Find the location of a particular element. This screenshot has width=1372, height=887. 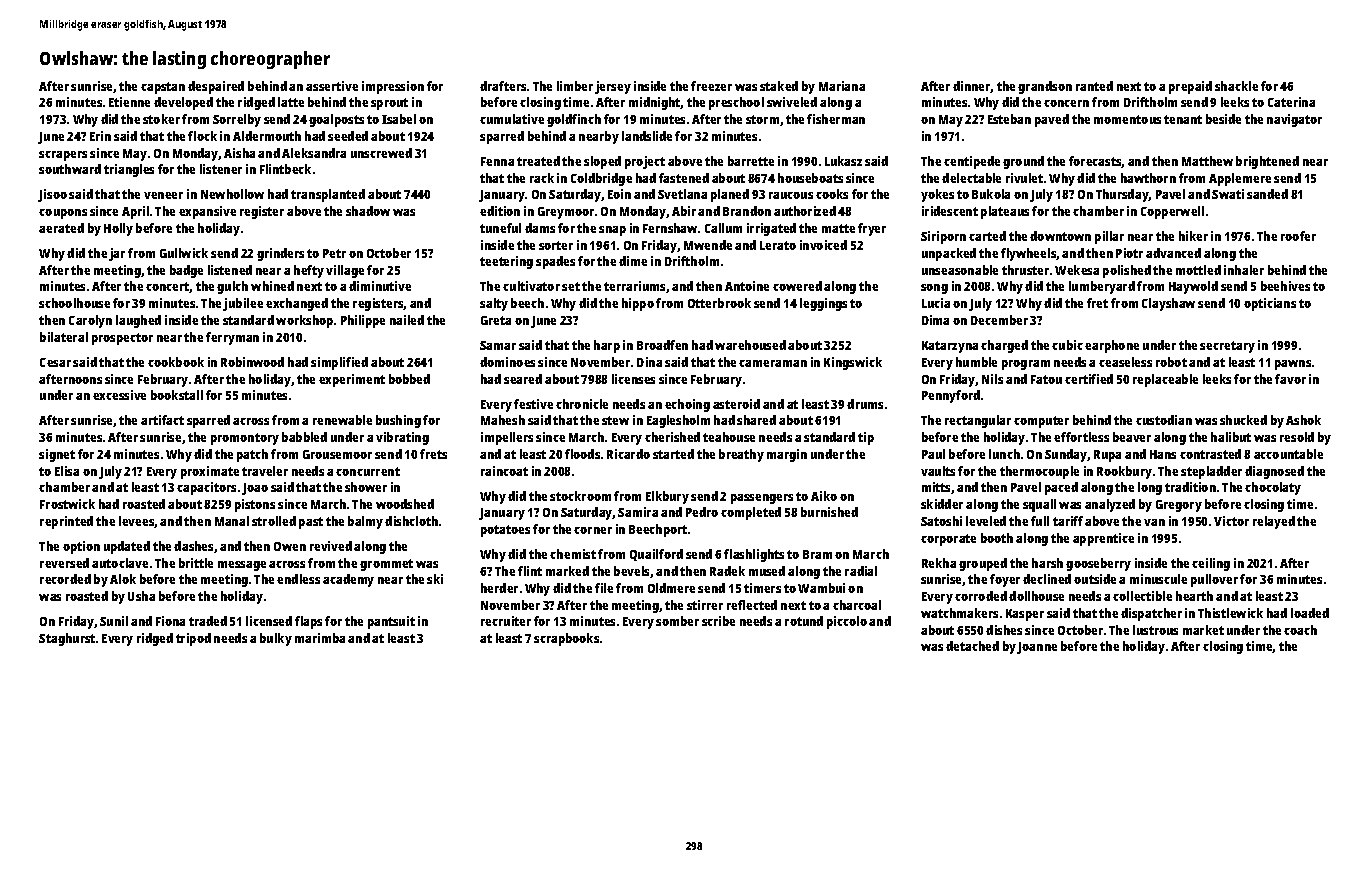

Oldmere is located at coordinates (671, 588).
